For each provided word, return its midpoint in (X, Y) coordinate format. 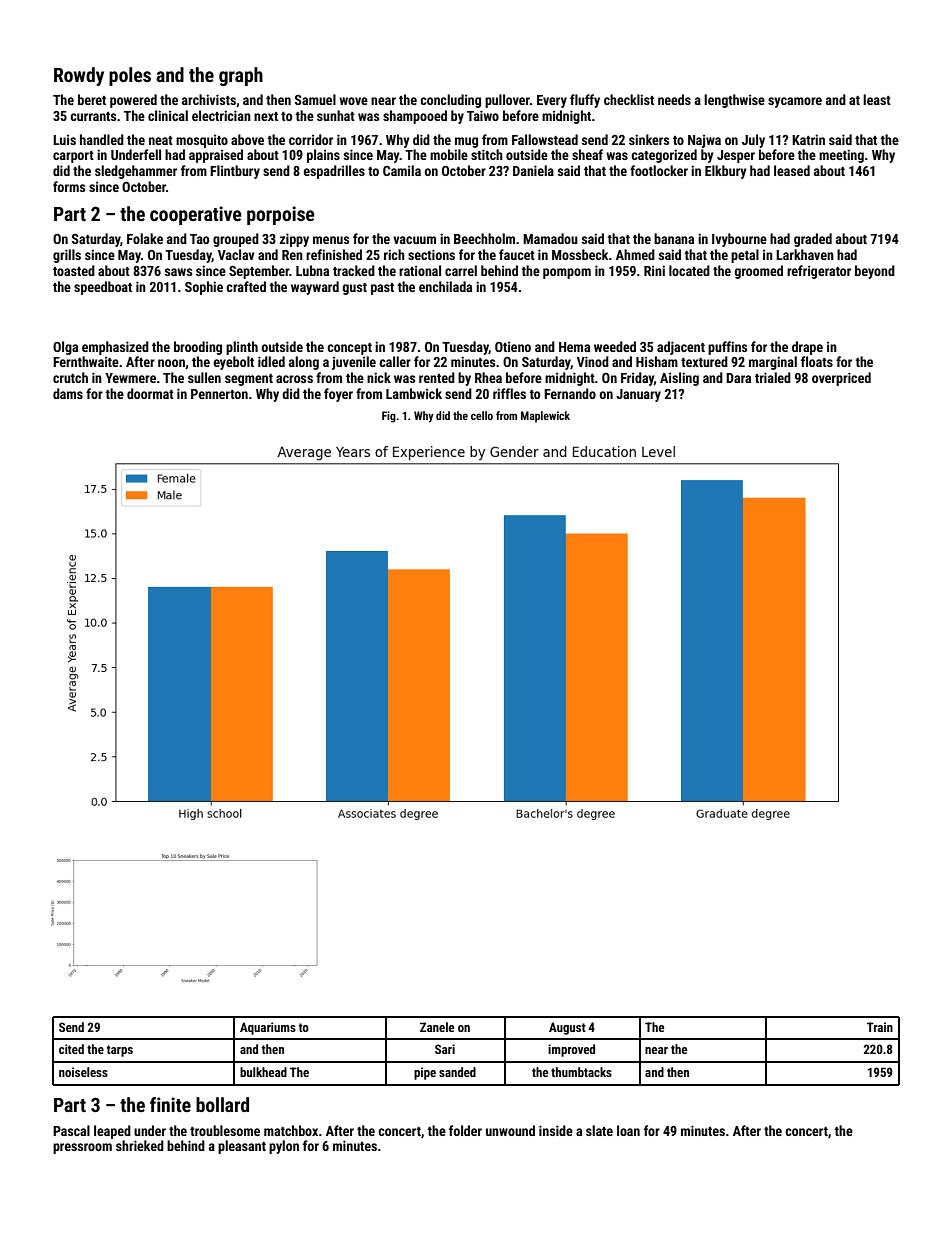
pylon (284, 1147)
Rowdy (79, 76)
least (877, 99)
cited (71, 1049)
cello (482, 415)
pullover (507, 101)
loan (628, 1130)
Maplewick (545, 417)
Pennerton (219, 394)
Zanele (437, 1027)
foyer (338, 395)
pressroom (82, 1148)
